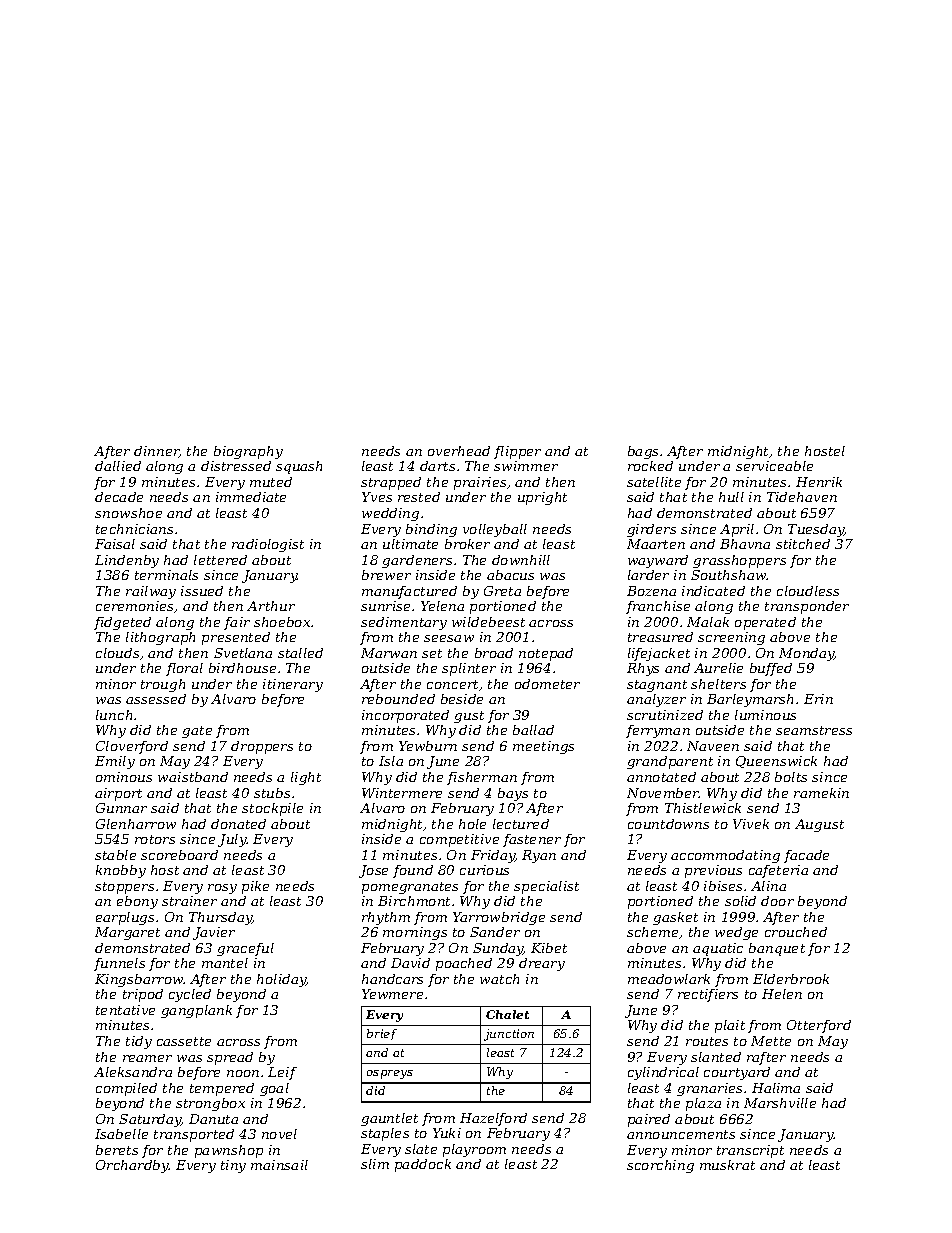 This screenshot has width=952, height=1233. I want to click on Sander, so click(495, 932).
